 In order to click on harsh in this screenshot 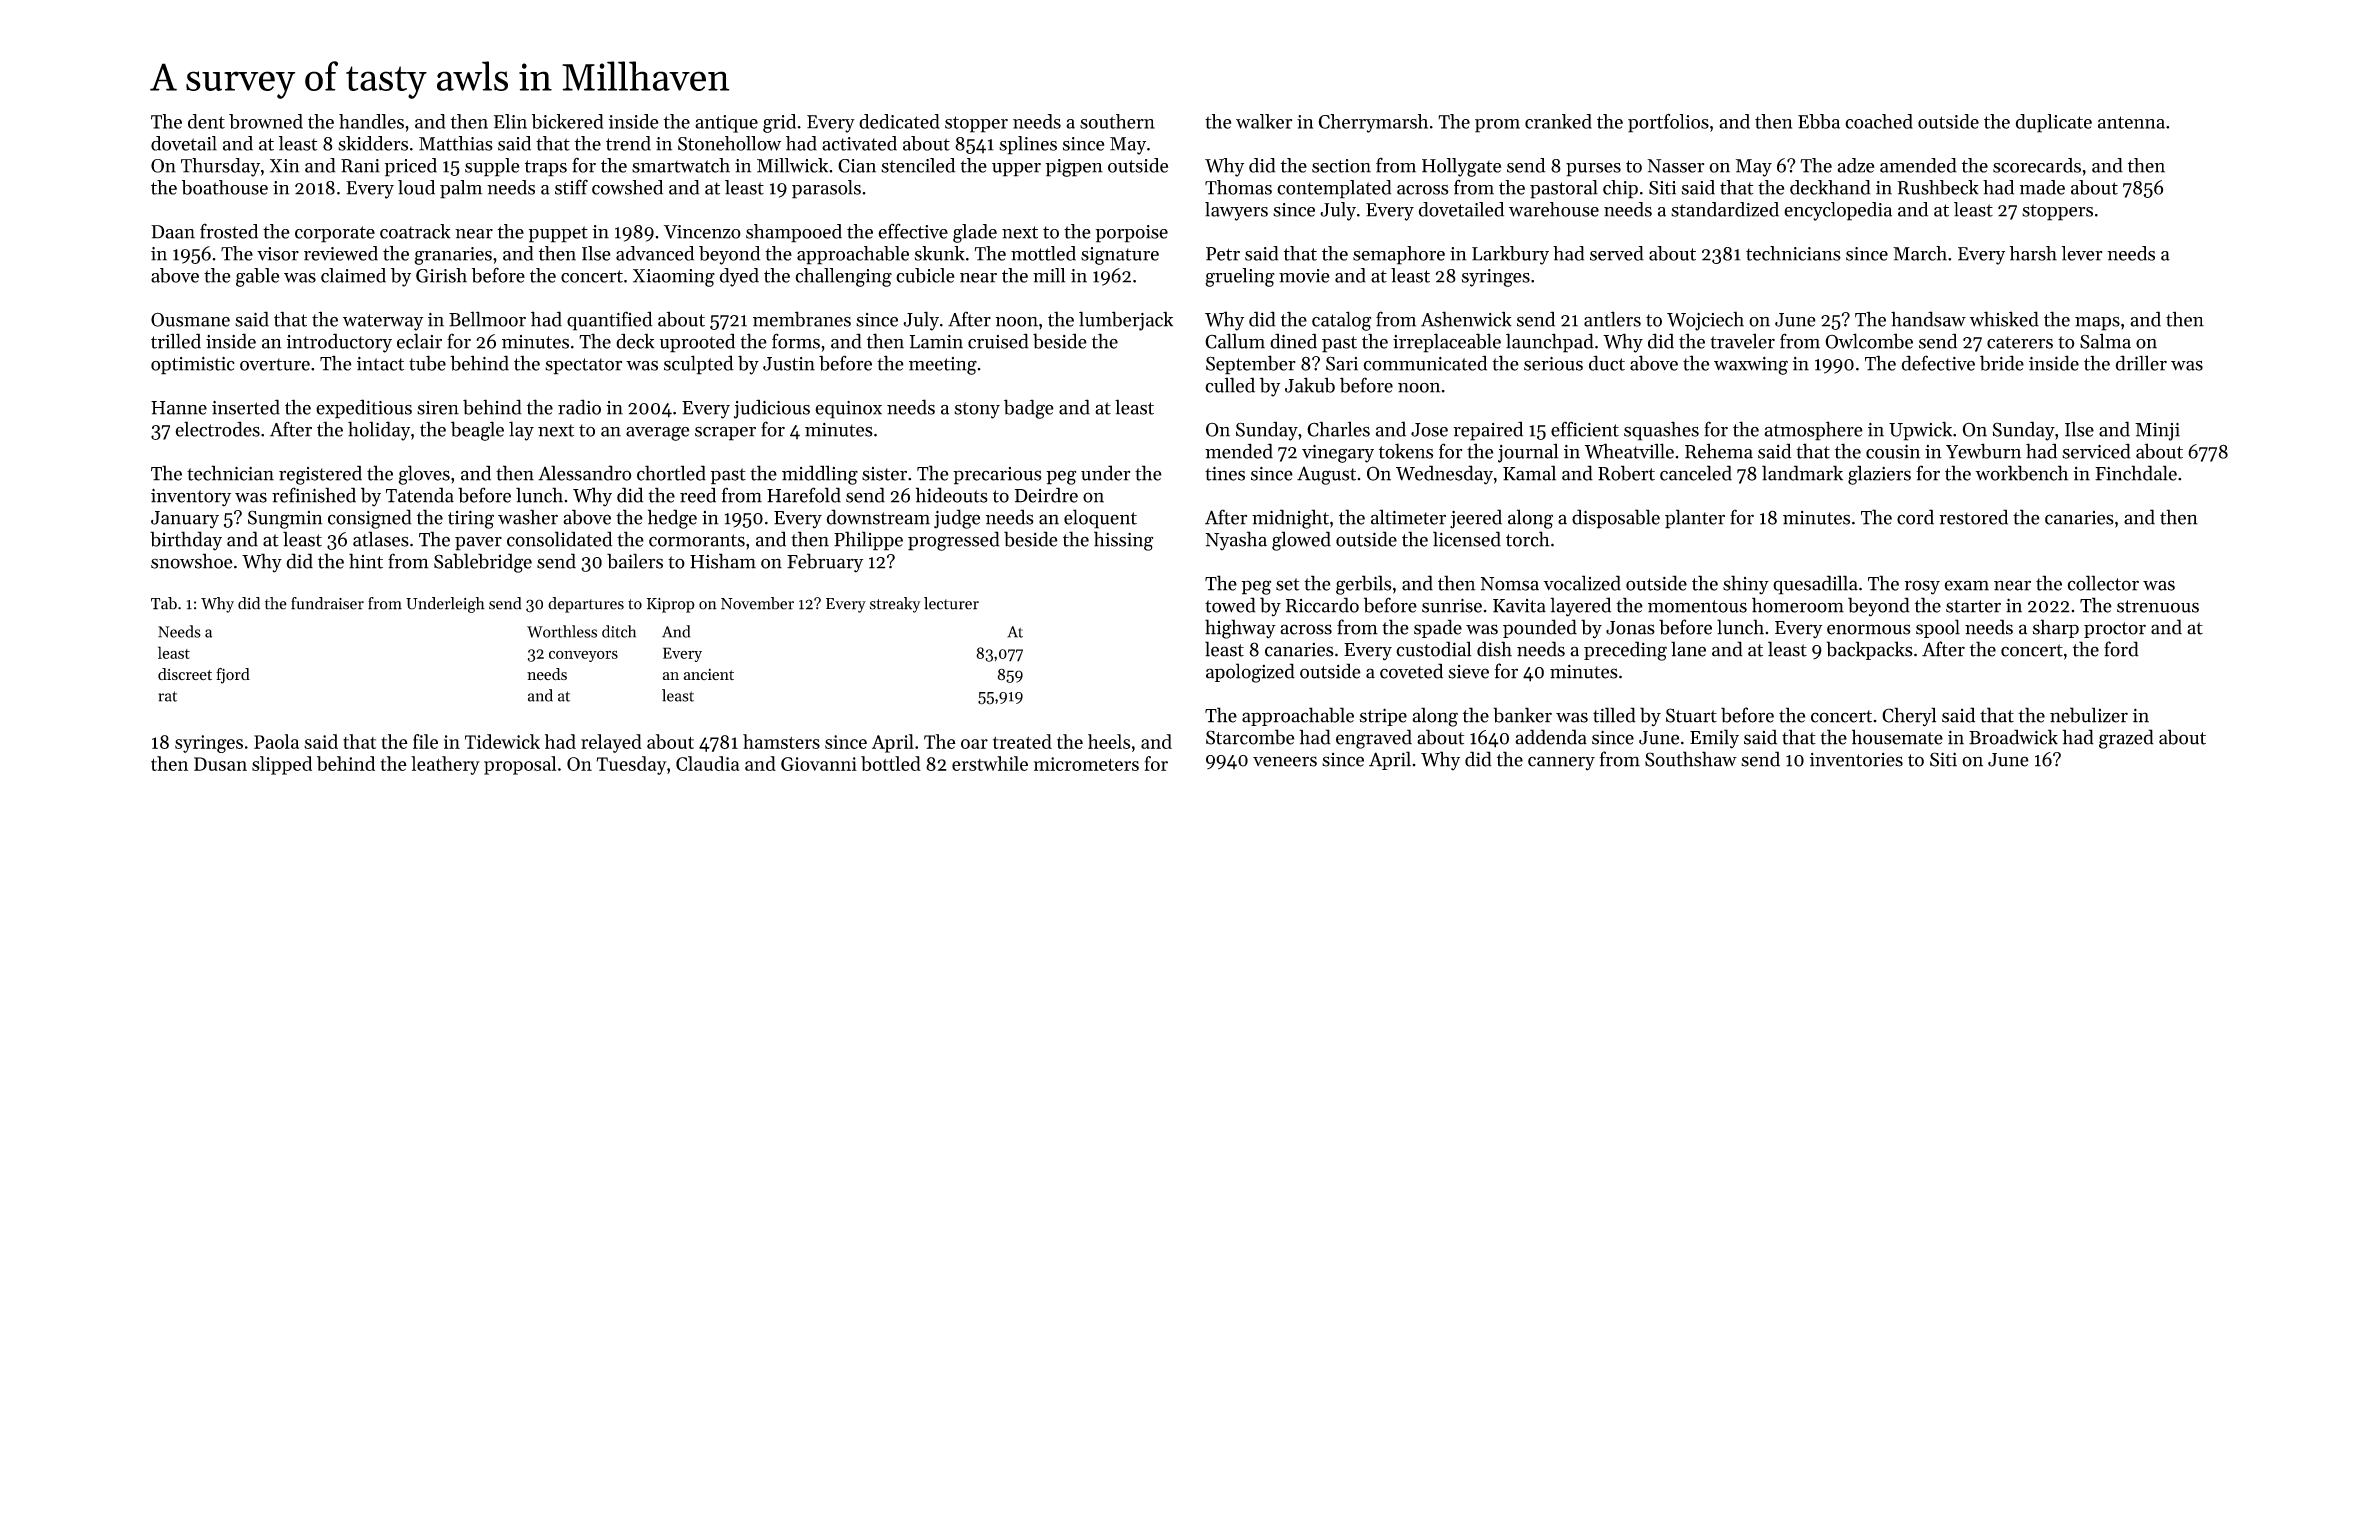, I will do `click(2033, 253)`.
